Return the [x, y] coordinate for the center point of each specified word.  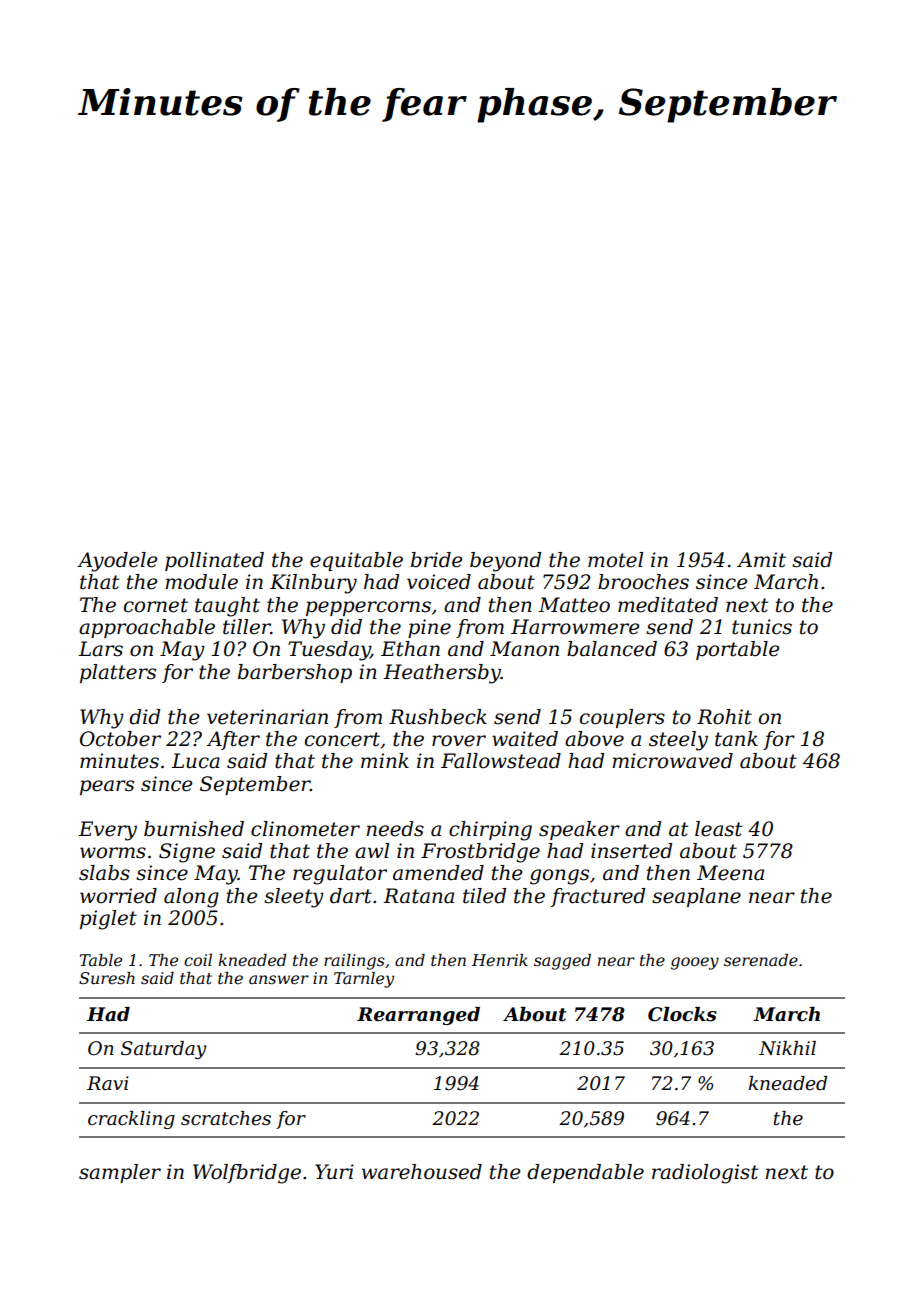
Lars [100, 649]
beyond [505, 562]
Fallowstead [501, 761]
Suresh [107, 978]
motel [615, 560]
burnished [194, 829]
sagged [562, 962]
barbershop [295, 673]
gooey [695, 963]
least [718, 829]
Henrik [500, 960]
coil [198, 960]
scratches [226, 1118]
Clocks [682, 1014]
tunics [762, 627]
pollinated [214, 561]
